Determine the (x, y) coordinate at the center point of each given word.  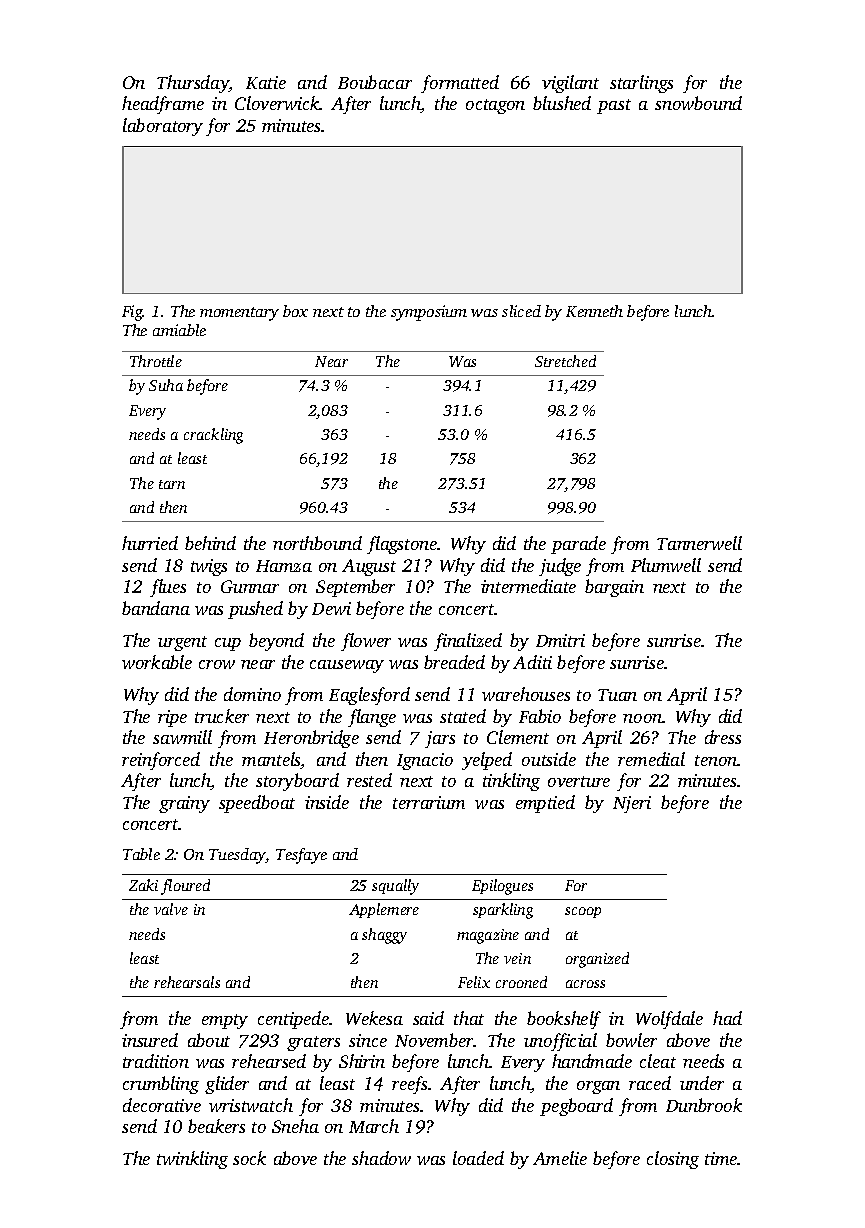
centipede (293, 1020)
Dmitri (560, 640)
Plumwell (666, 565)
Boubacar (375, 82)
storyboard (297, 782)
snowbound (698, 103)
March (374, 1126)
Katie (266, 82)
